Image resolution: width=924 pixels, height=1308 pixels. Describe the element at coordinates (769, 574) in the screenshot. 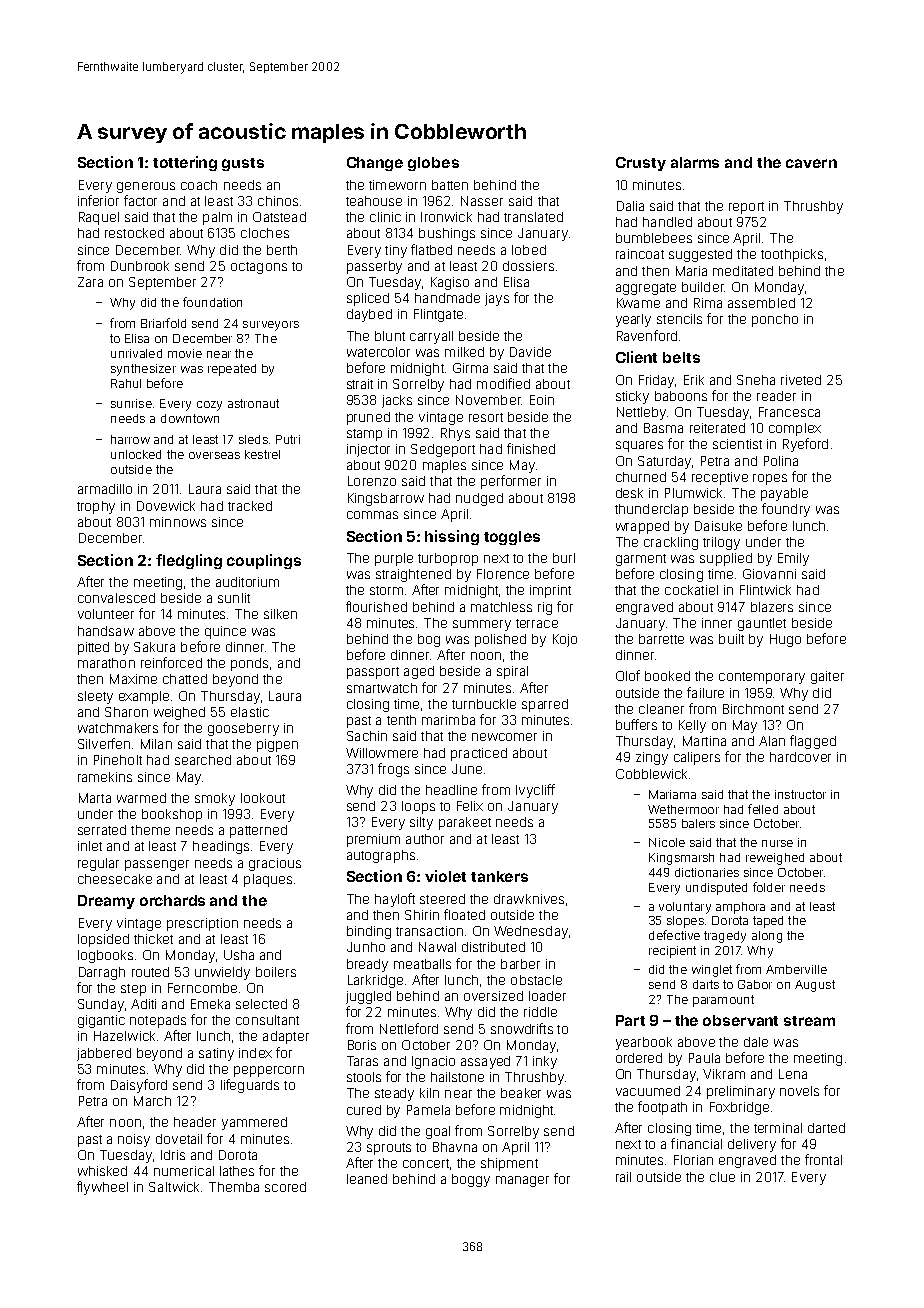

I see `Giovanni` at that location.
